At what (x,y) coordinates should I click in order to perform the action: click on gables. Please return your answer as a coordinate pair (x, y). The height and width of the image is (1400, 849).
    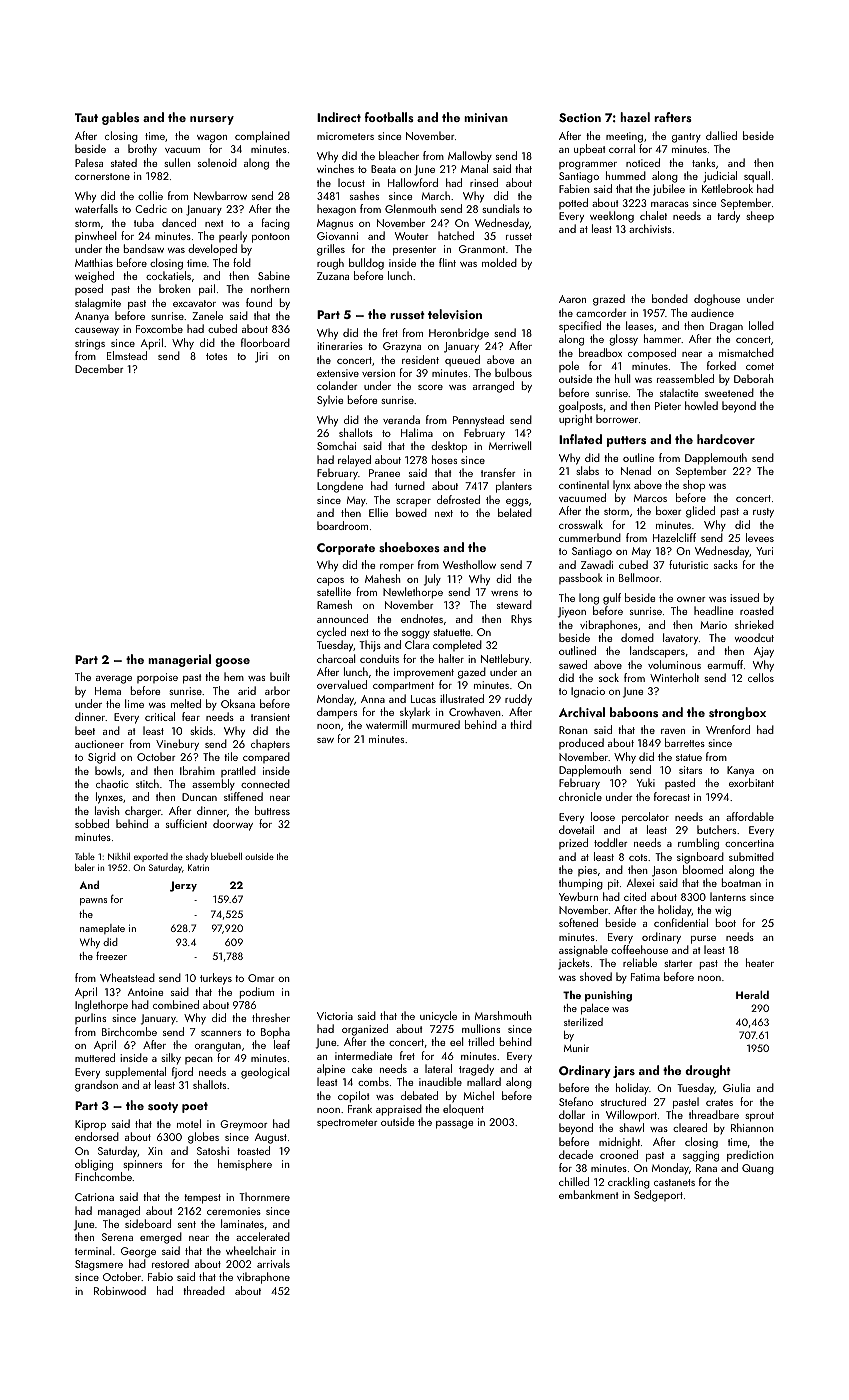
    Looking at the image, I should click on (120, 118).
